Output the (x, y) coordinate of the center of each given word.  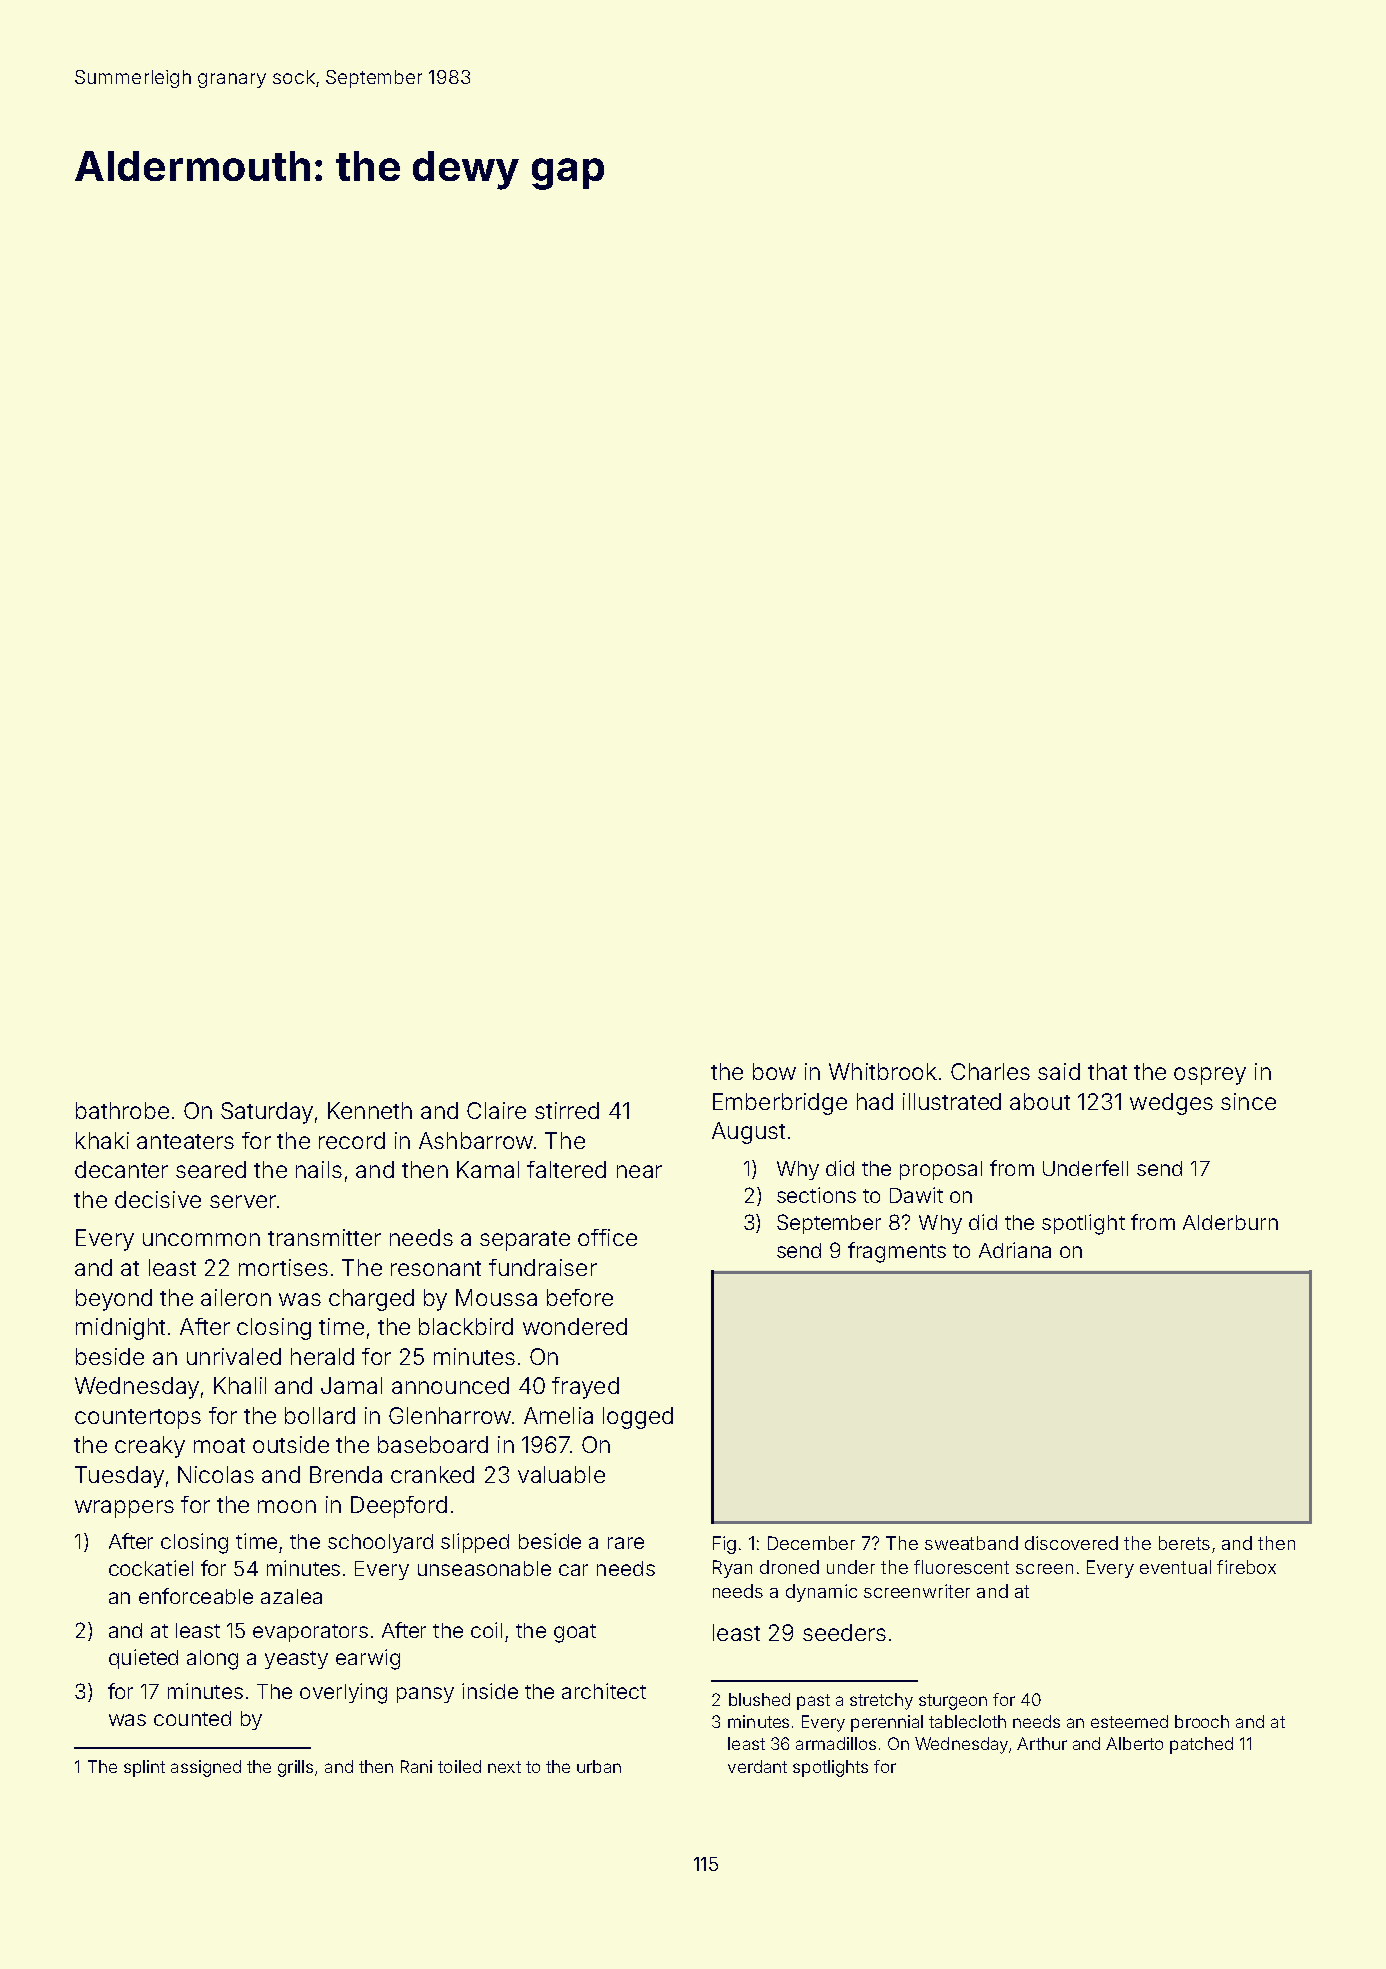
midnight (120, 1329)
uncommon (201, 1239)
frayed (585, 1388)
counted (192, 1718)
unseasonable (484, 1568)
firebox (1246, 1567)
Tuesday (119, 1477)
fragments (897, 1252)
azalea (291, 1596)
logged (638, 1418)
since (1248, 1101)
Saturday (267, 1113)
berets (1184, 1543)
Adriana (1015, 1250)
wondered (575, 1326)
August (748, 1133)
